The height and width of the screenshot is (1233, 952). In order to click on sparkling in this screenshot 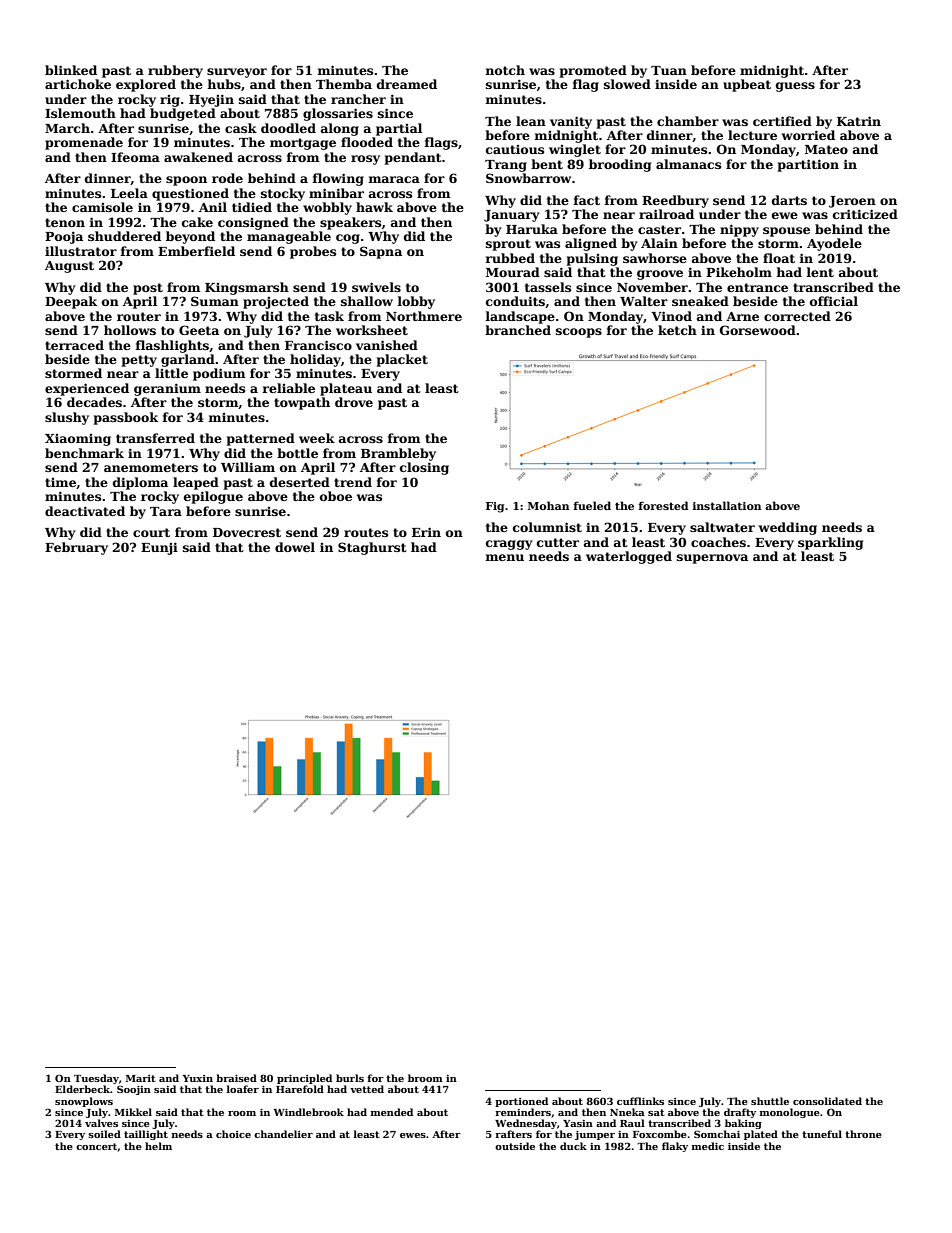, I will do `click(830, 543)`.
